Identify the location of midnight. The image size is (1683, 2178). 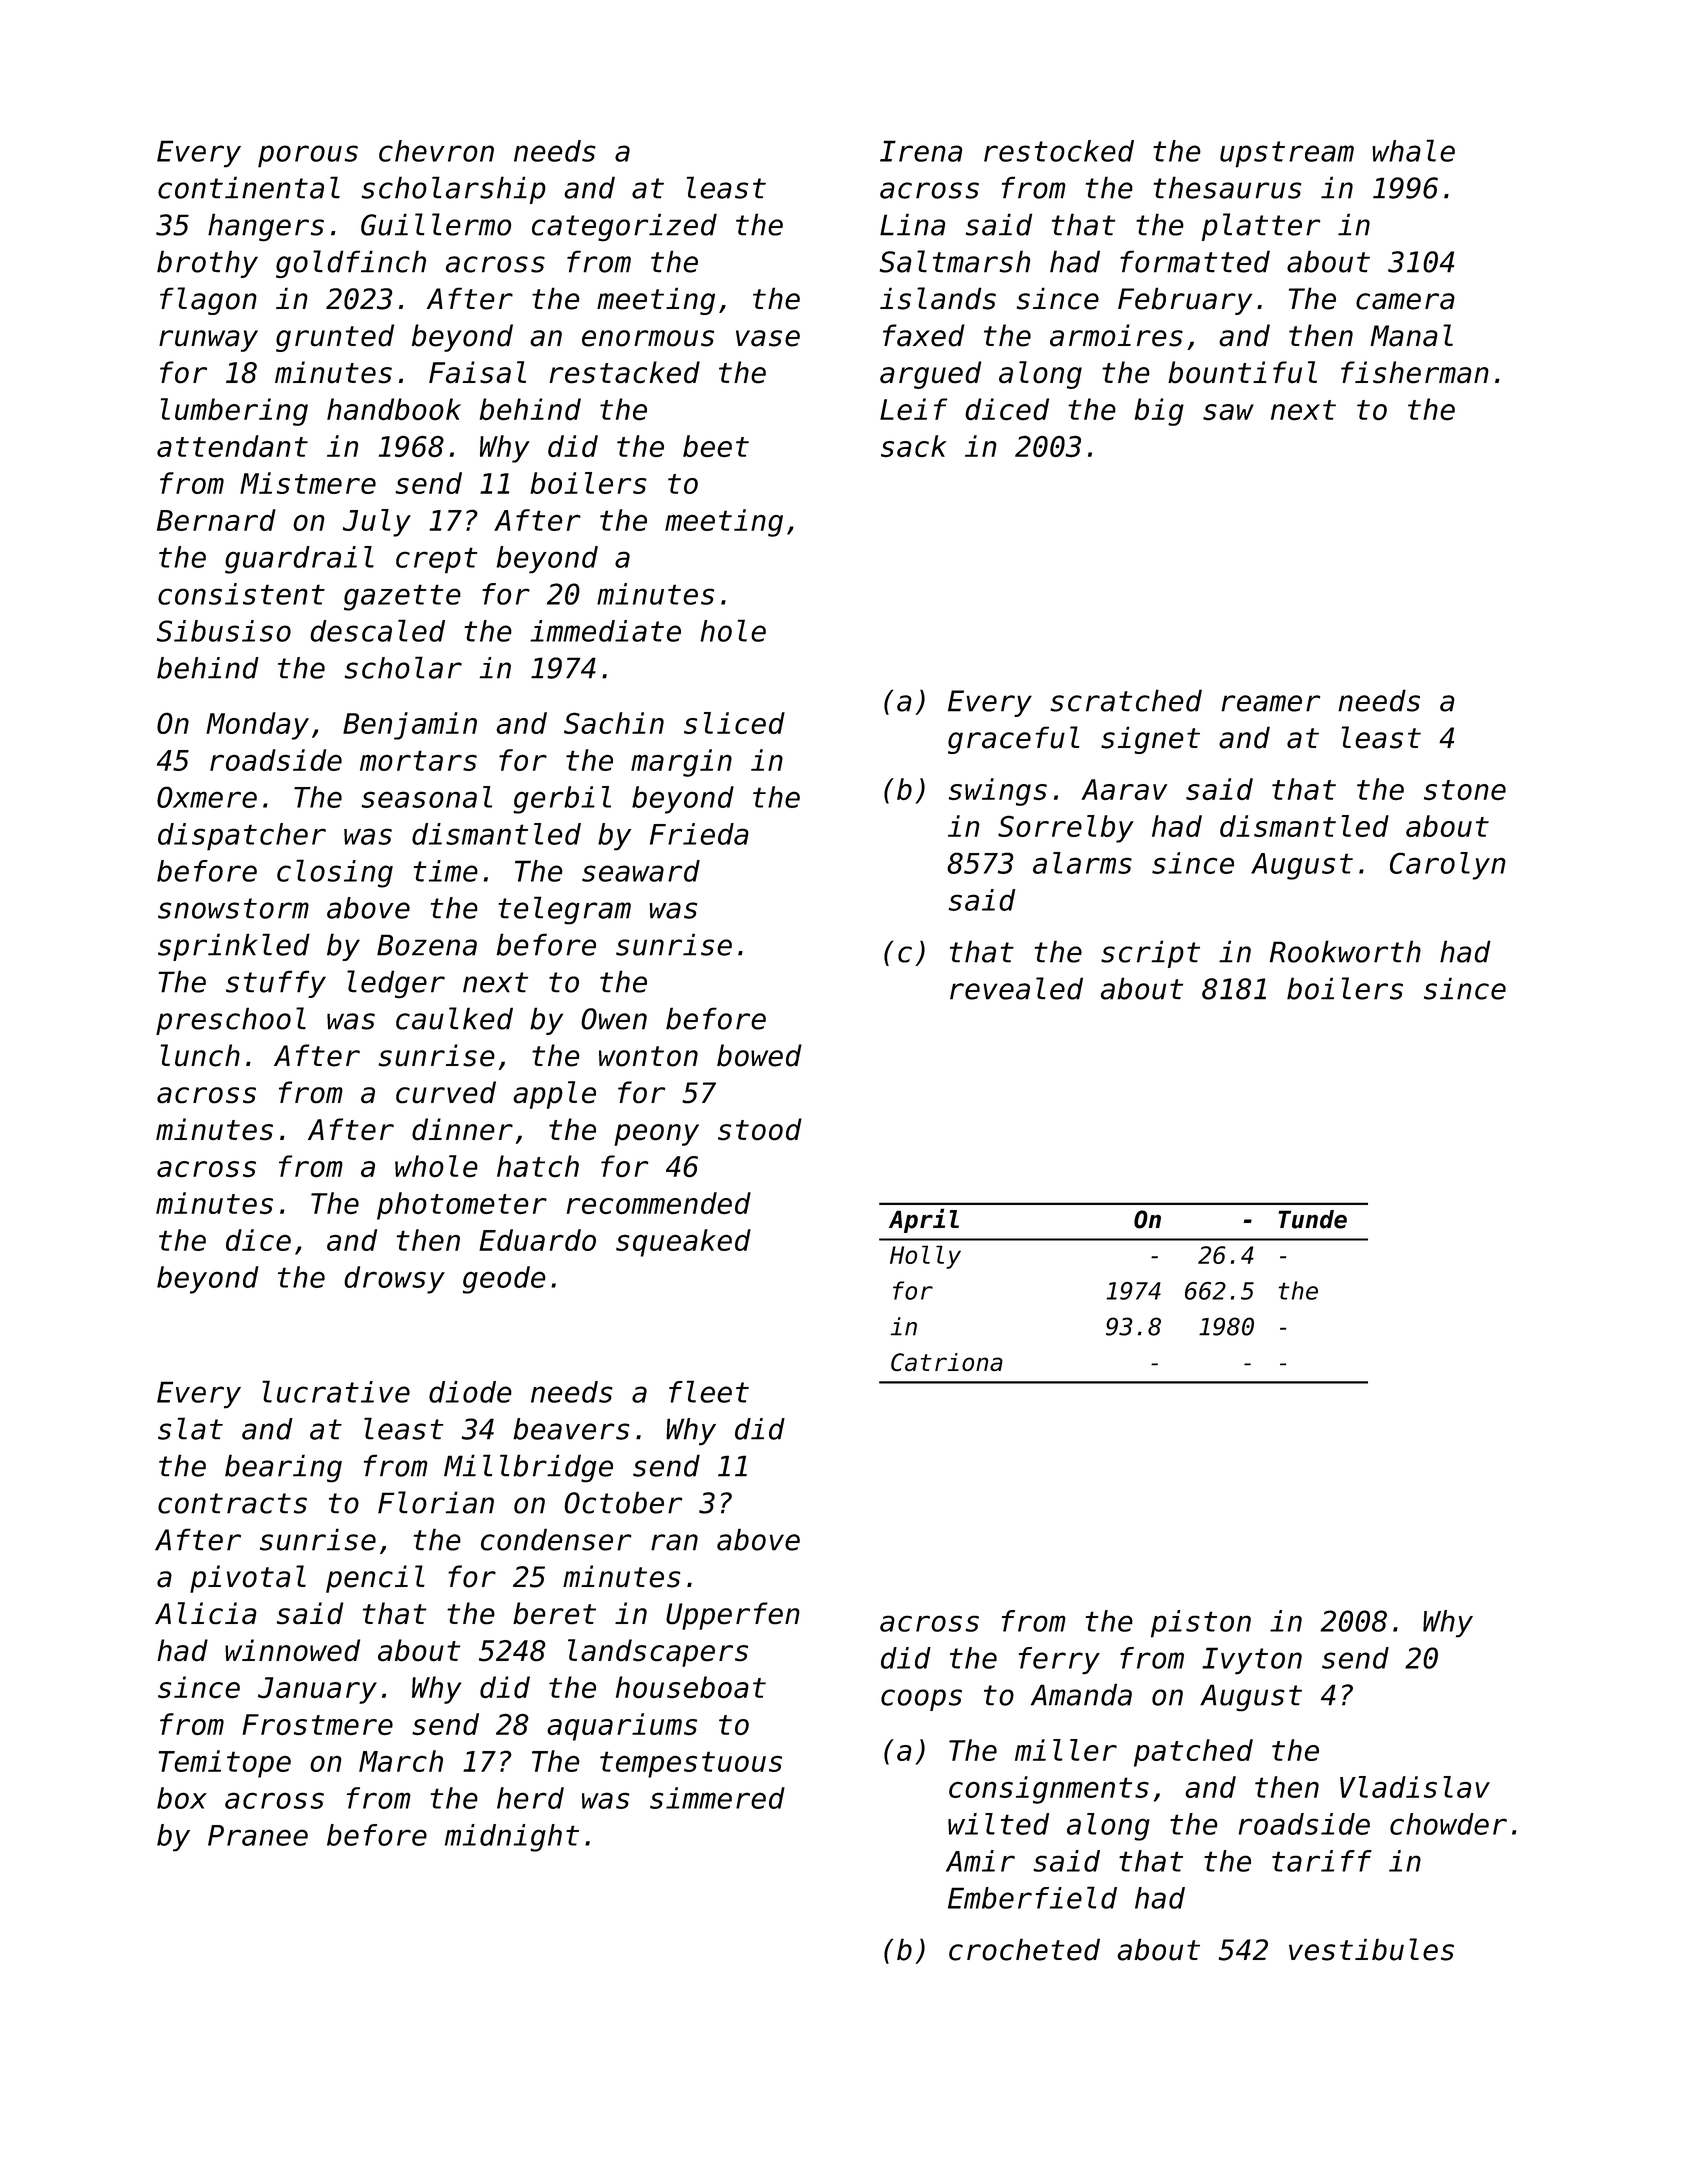
(512, 1838).
